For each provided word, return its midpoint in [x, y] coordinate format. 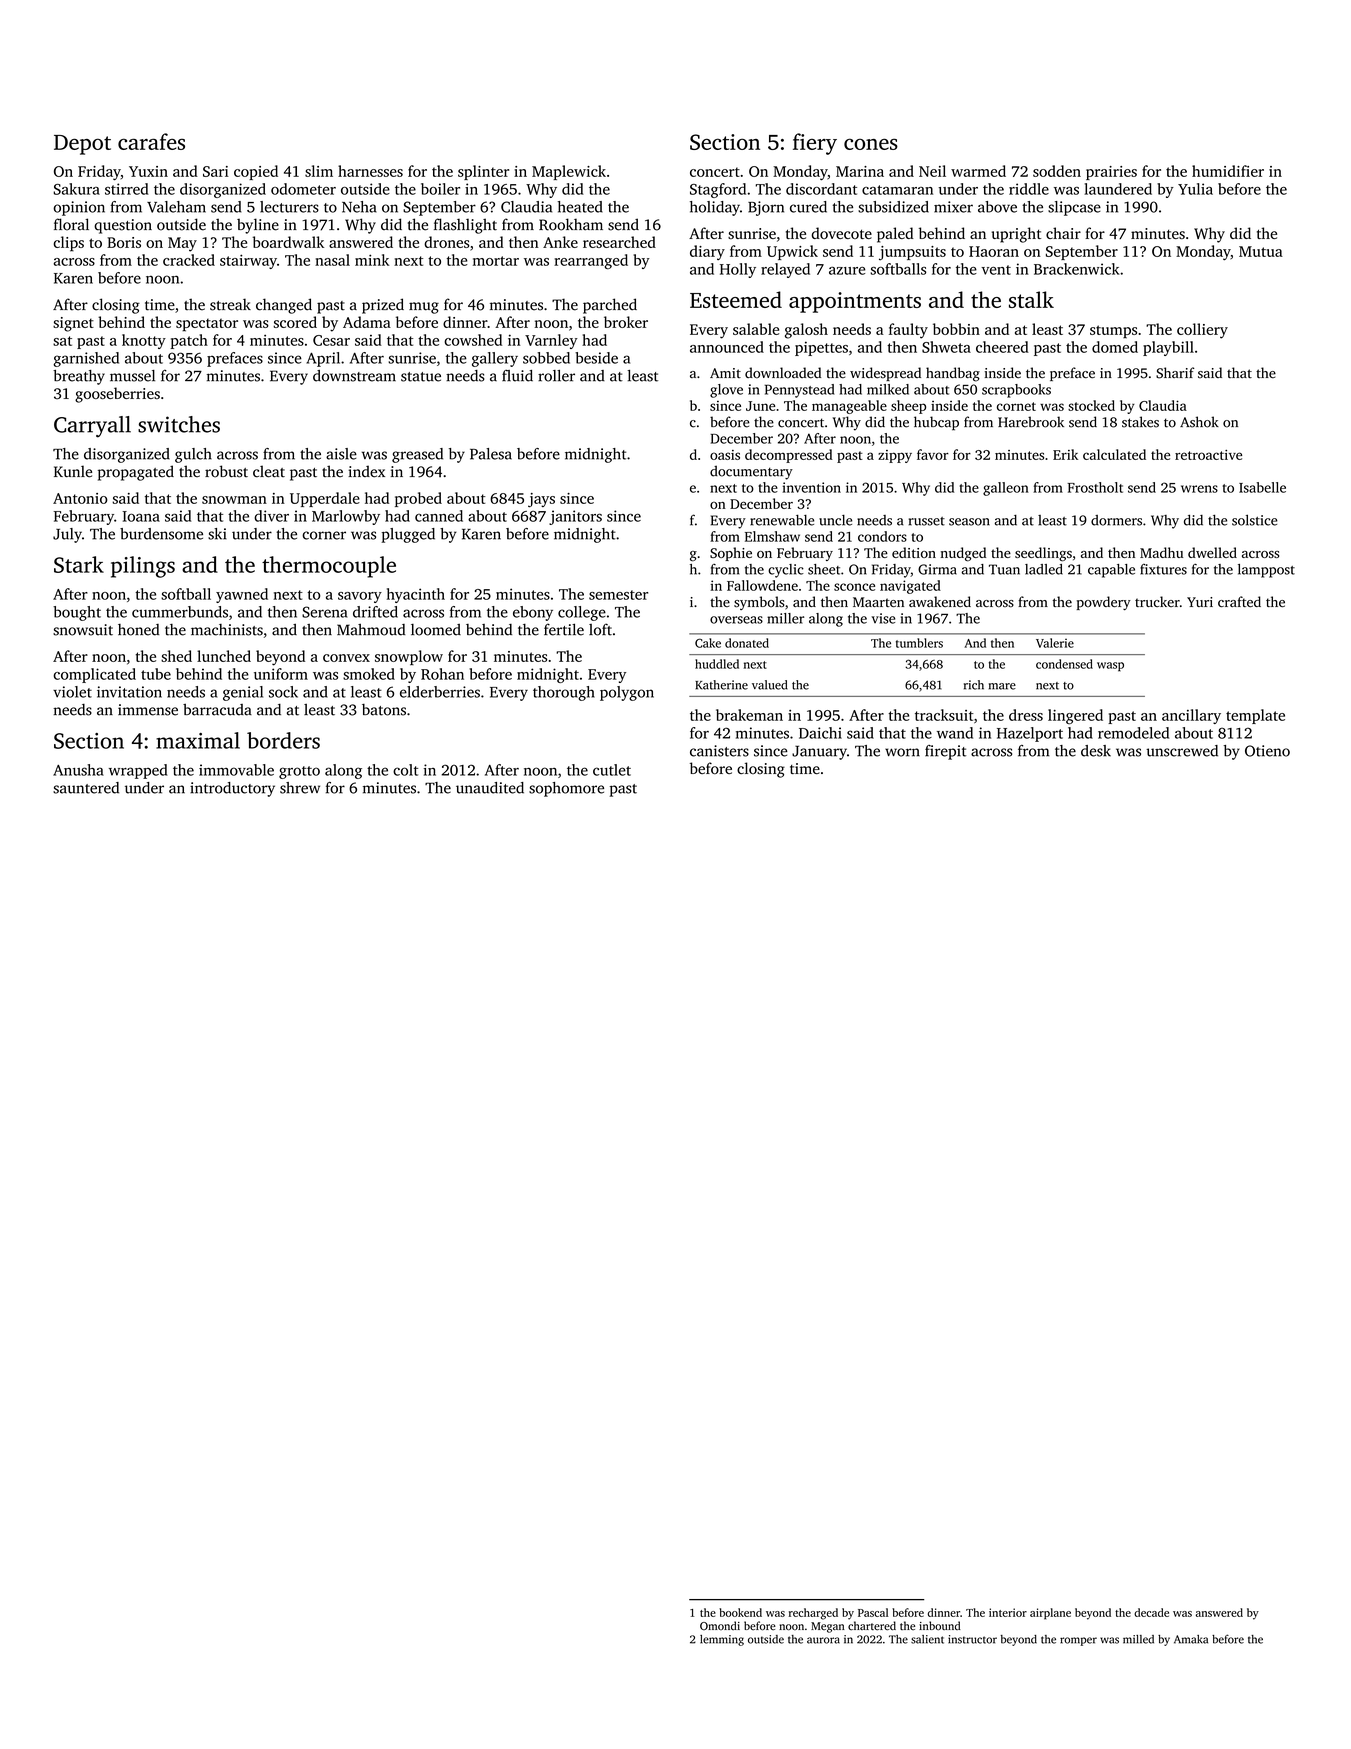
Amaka [1191, 1639]
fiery [815, 144]
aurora [823, 1640]
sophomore [566, 789]
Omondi [720, 1626]
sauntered [86, 788]
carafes [151, 141]
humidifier [1228, 171]
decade [1151, 1612]
